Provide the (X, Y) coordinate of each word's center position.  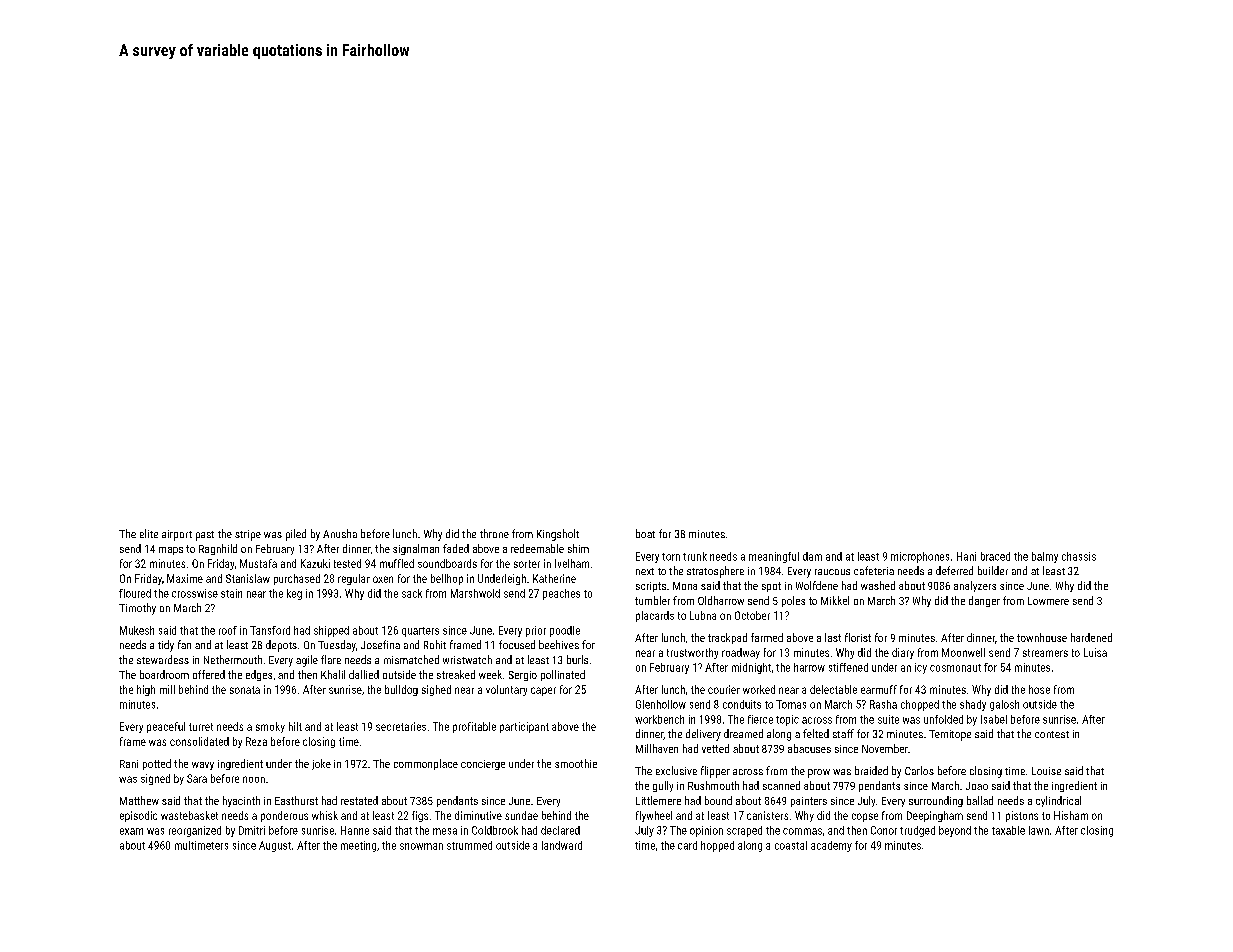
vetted (715, 748)
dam (812, 556)
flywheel (654, 816)
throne (494, 533)
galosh (1004, 705)
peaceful (166, 727)
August (275, 846)
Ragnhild (218, 549)
